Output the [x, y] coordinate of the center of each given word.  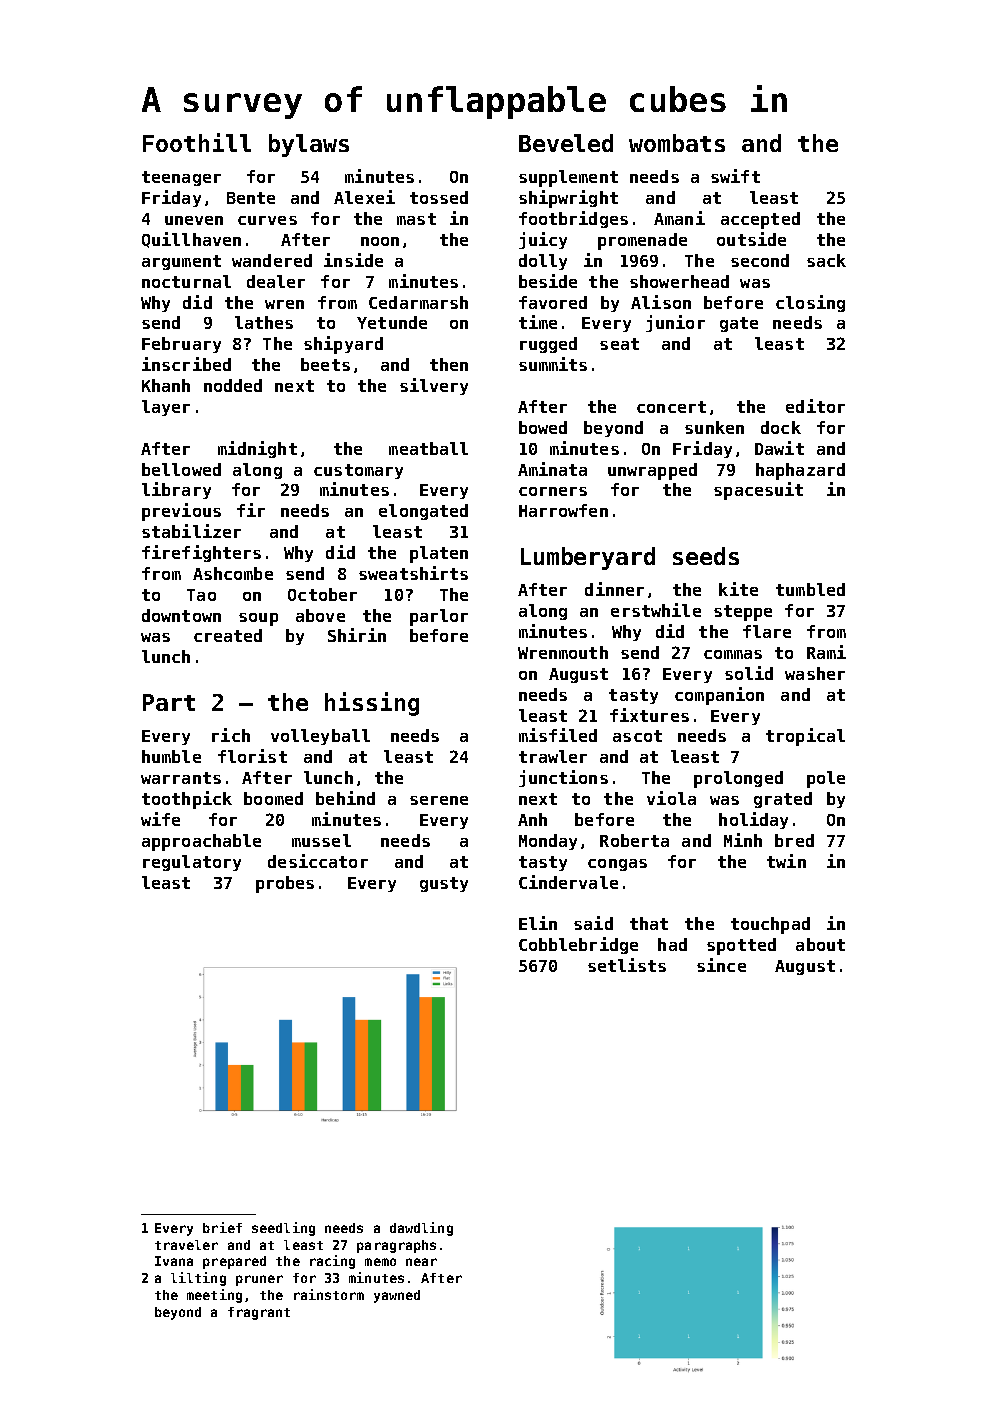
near [421, 1262]
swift [735, 176]
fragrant [259, 1313]
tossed [439, 197]
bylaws [309, 145]
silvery [434, 386]
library [176, 490]
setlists [627, 965]
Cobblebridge [578, 945]
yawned [397, 1296]
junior [675, 323]
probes [285, 884]
